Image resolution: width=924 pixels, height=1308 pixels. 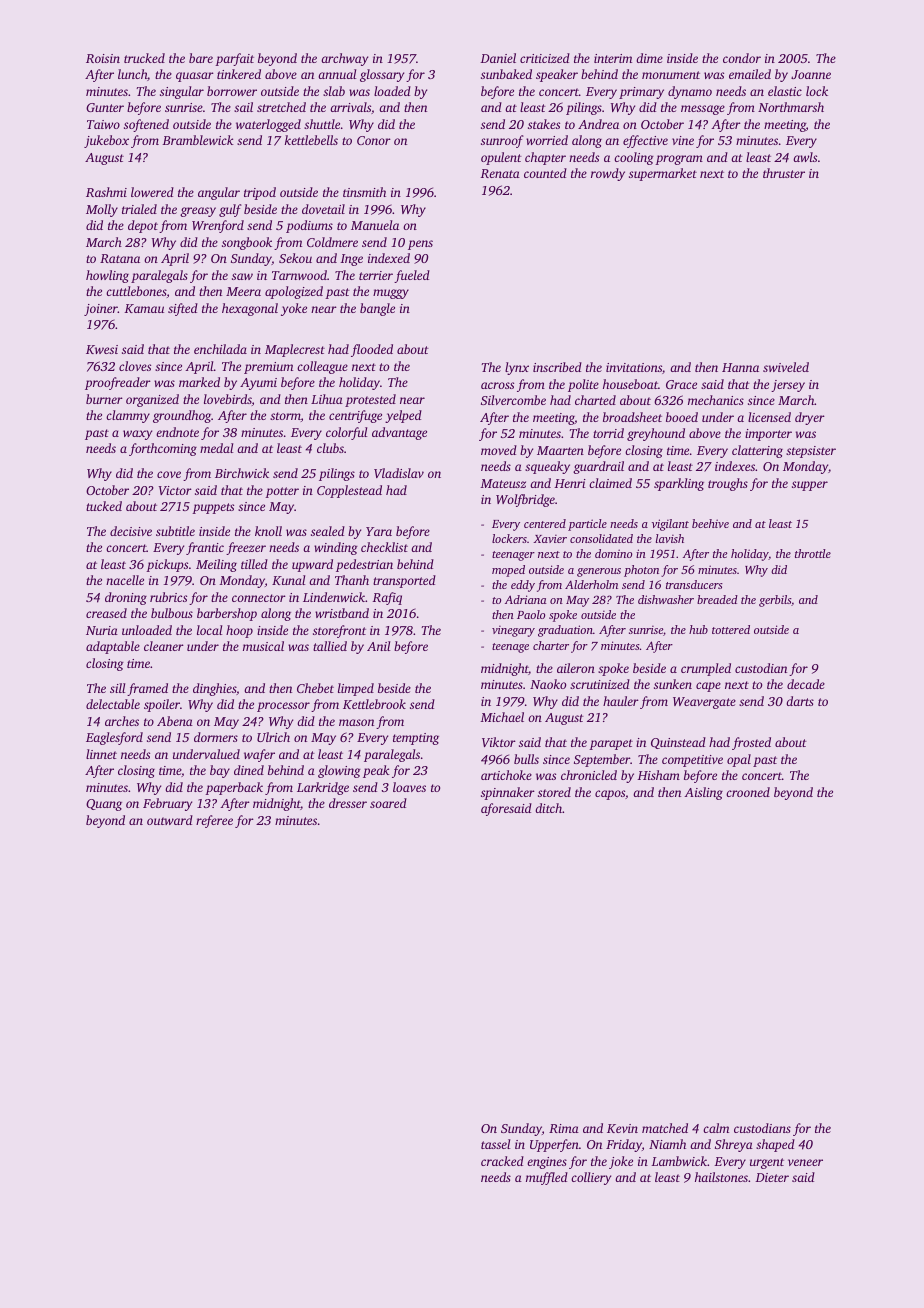 I want to click on stakes, so click(x=544, y=124).
